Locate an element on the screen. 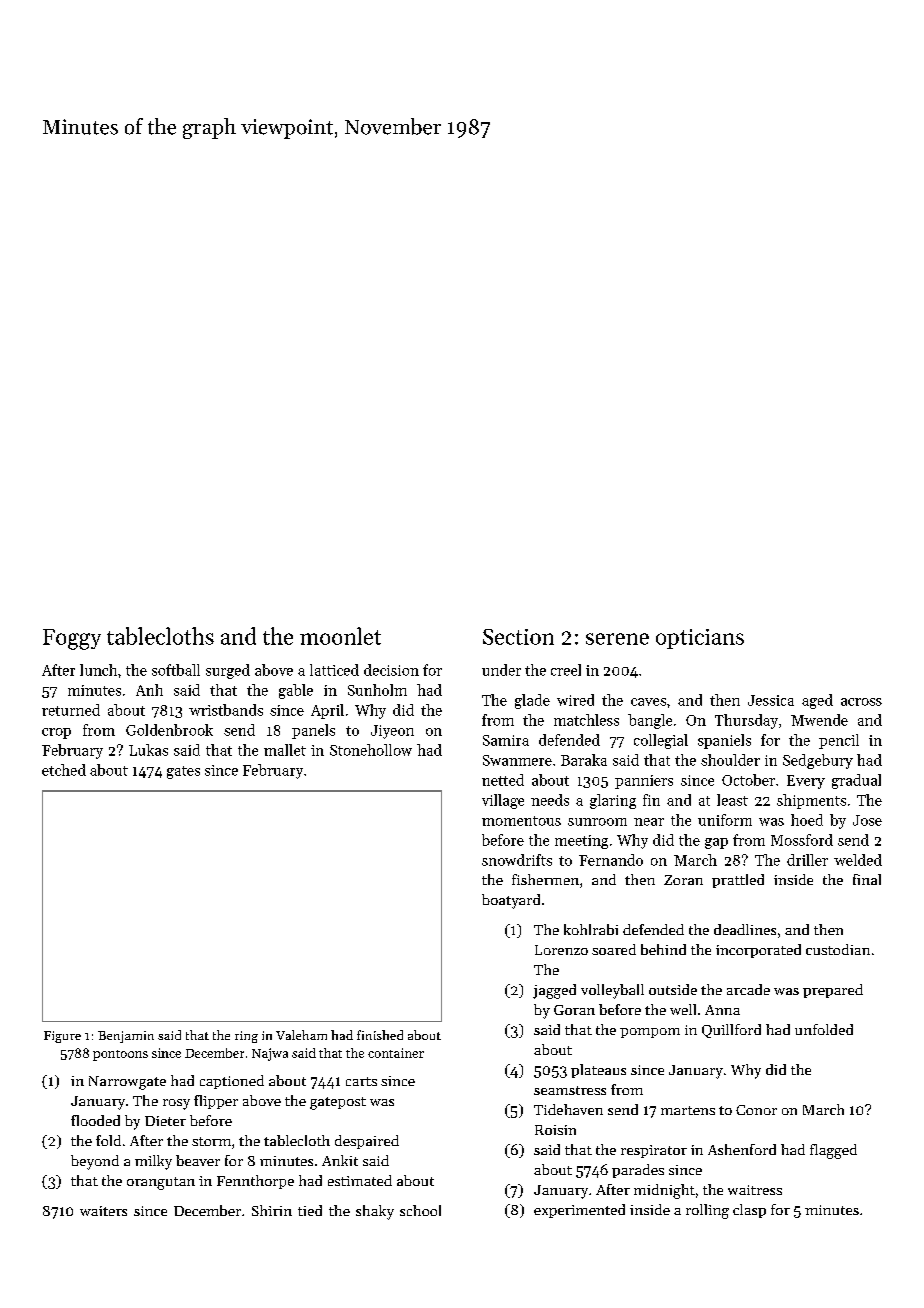  surged is located at coordinates (228, 671).
